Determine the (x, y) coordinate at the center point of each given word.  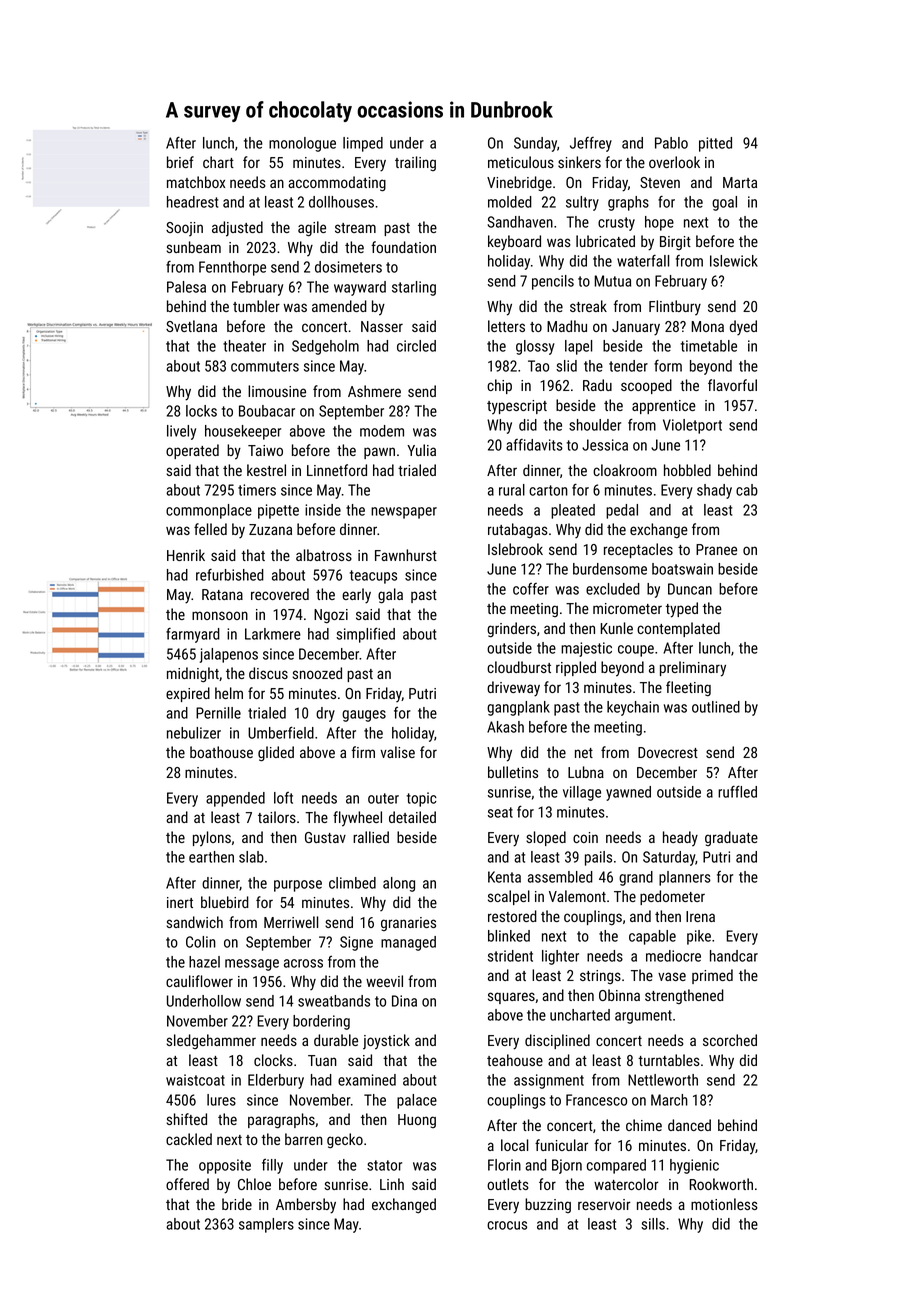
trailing (415, 163)
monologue (302, 144)
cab (747, 490)
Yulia (421, 450)
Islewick (734, 261)
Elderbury (276, 1081)
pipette (278, 511)
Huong (417, 1121)
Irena (700, 916)
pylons (212, 839)
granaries (408, 924)
